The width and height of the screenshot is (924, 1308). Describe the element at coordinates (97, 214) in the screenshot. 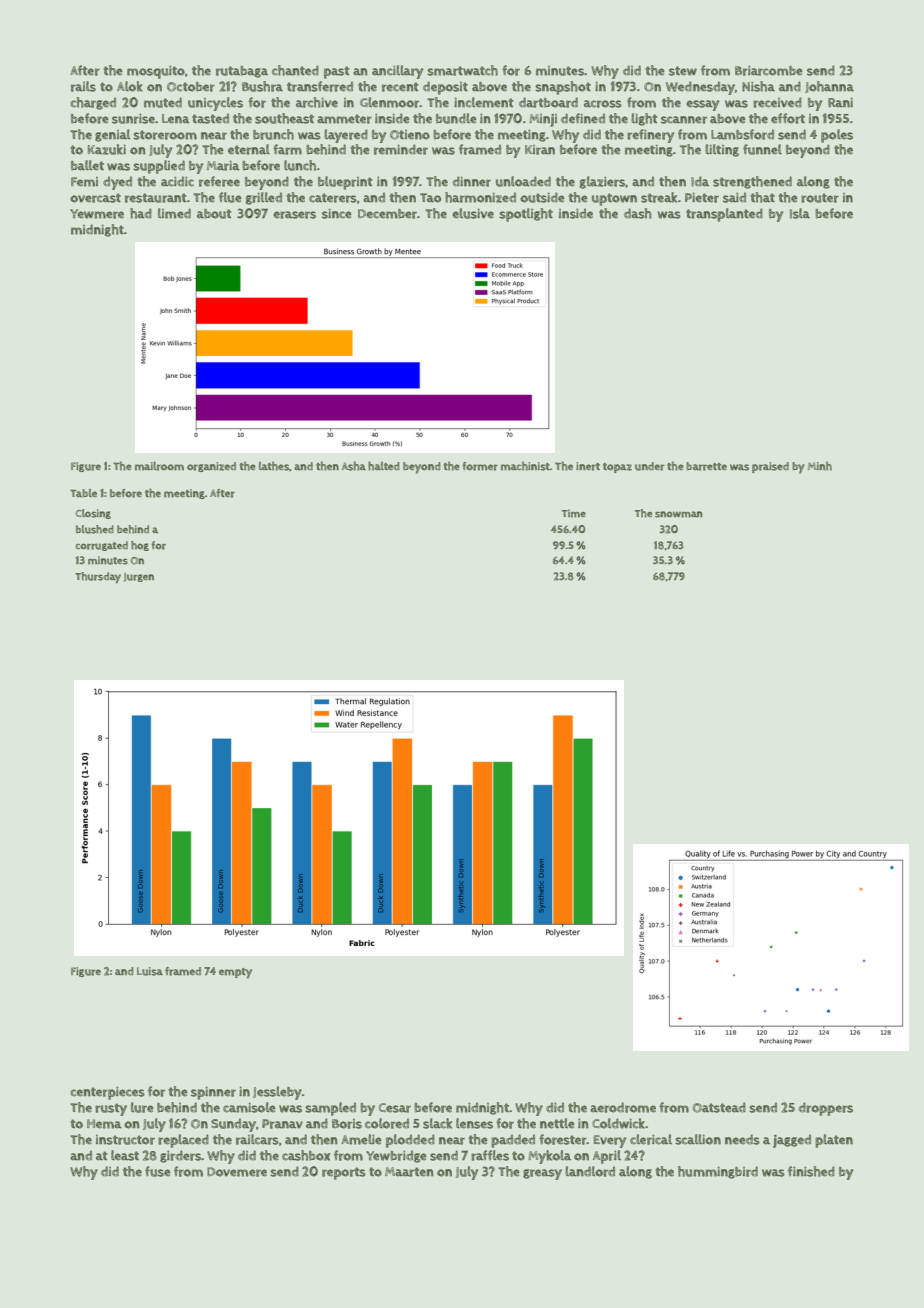

I see `Yewmere` at that location.
